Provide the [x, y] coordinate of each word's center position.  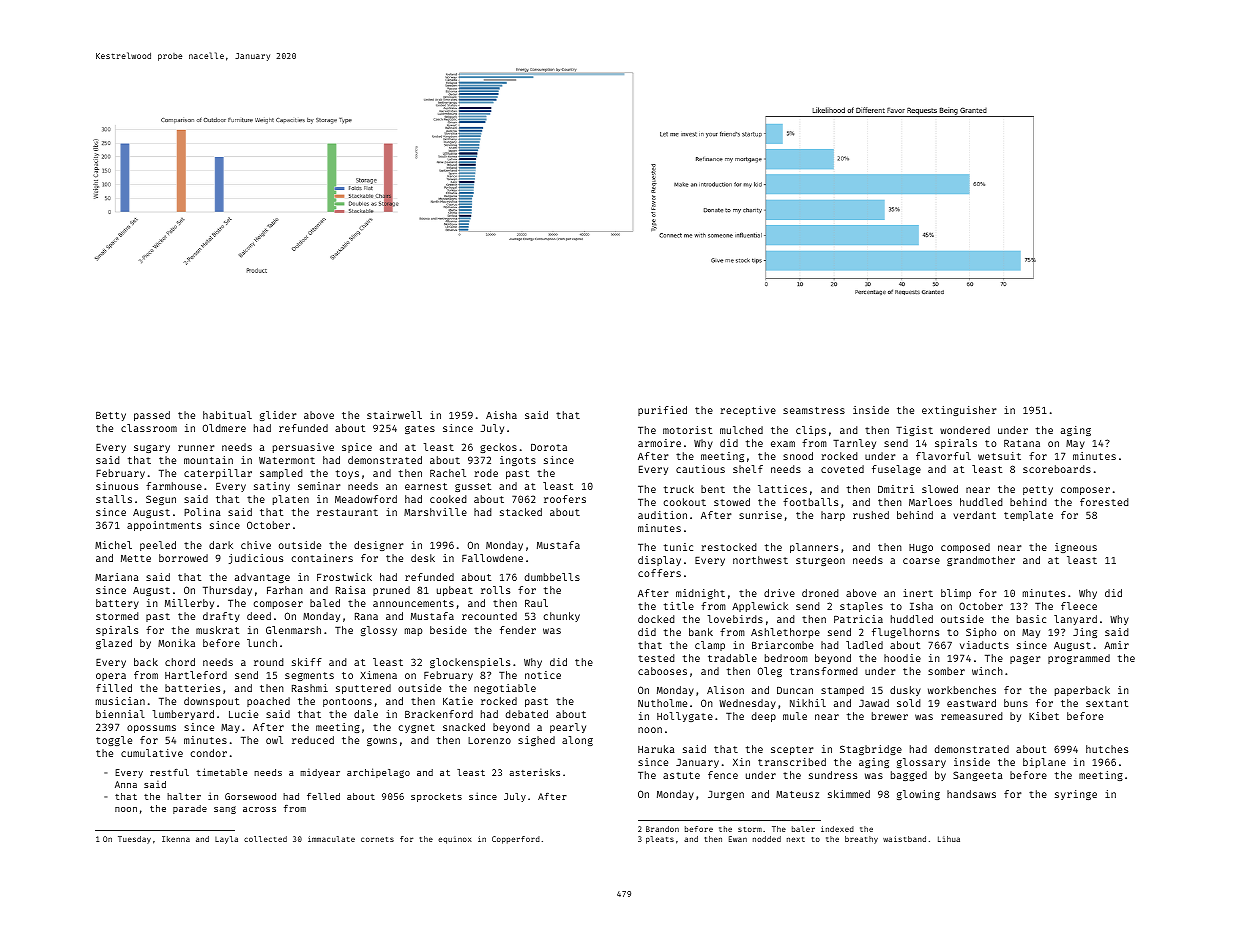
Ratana [1022, 443]
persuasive [303, 448]
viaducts [984, 645]
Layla [226, 840]
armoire [659, 443]
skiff [307, 662]
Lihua [949, 839]
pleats [660, 840]
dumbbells [552, 577]
